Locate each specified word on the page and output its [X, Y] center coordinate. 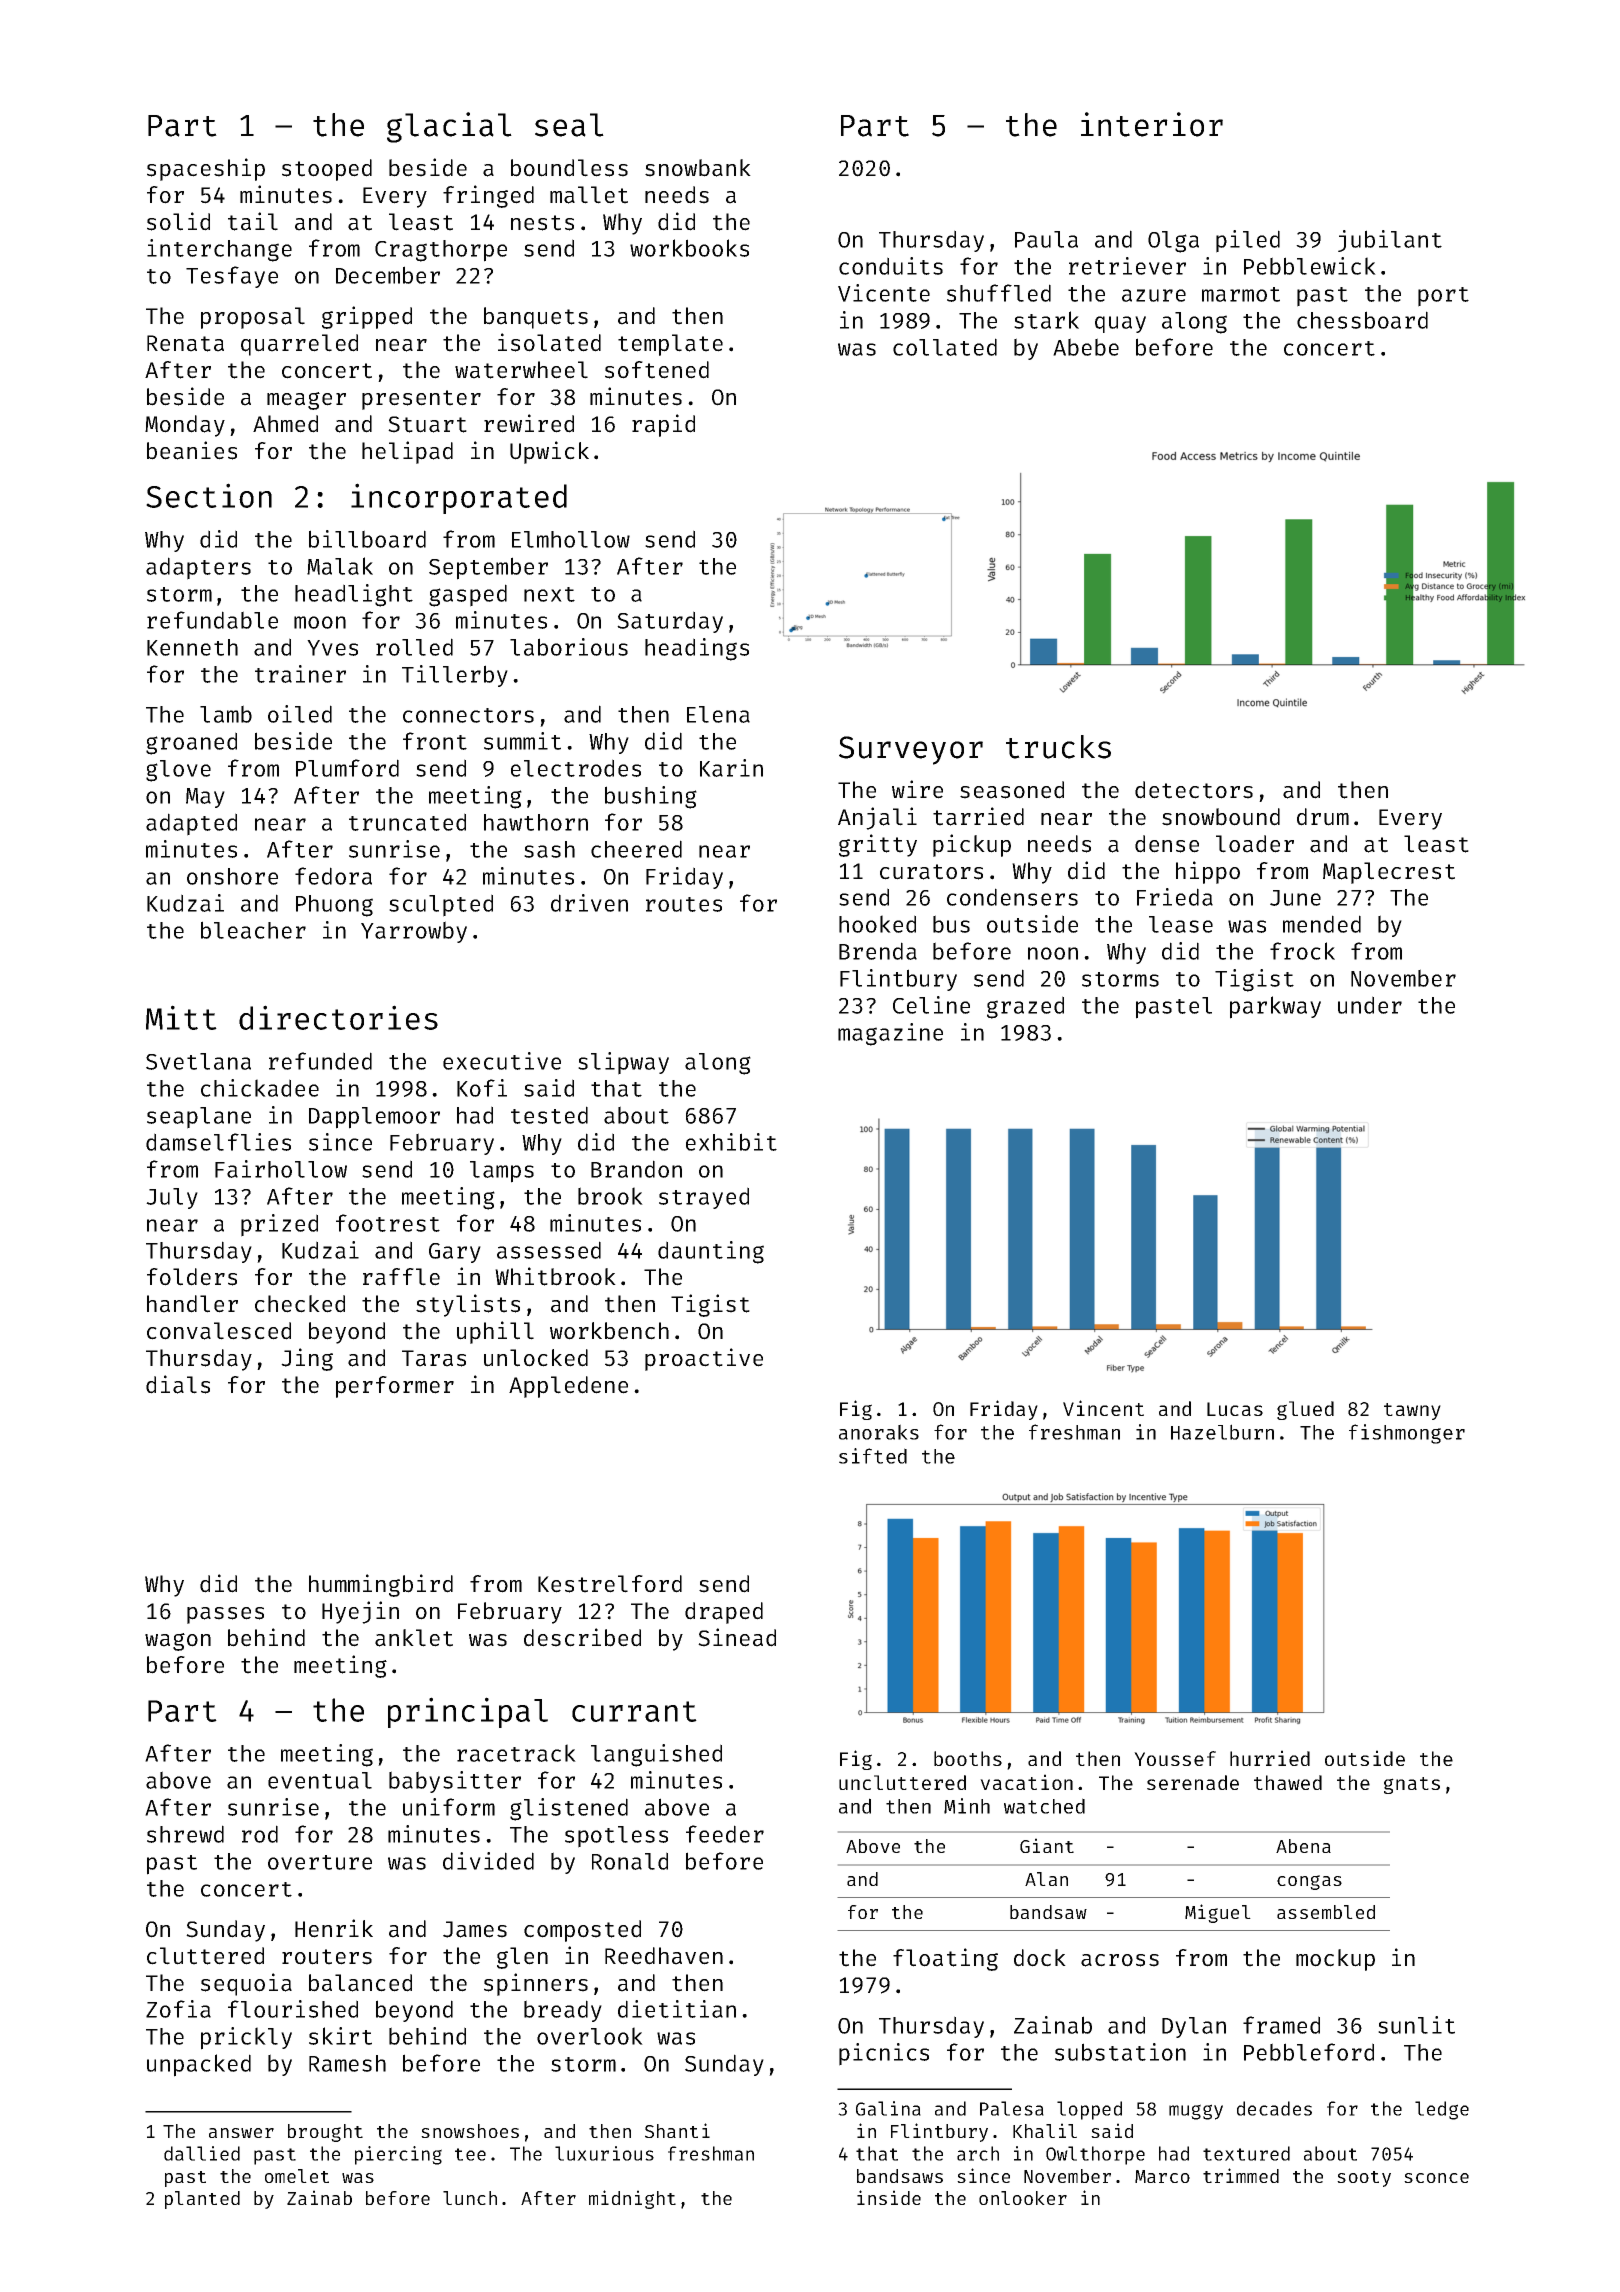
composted [582, 1931]
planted [202, 2200]
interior [1152, 124]
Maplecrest [1389, 873]
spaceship [206, 169]
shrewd [185, 1834]
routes [684, 904]
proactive [704, 1359]
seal [569, 125]
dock [1040, 1958]
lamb [226, 714]
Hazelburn [1222, 1432]
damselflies [218, 1142]
